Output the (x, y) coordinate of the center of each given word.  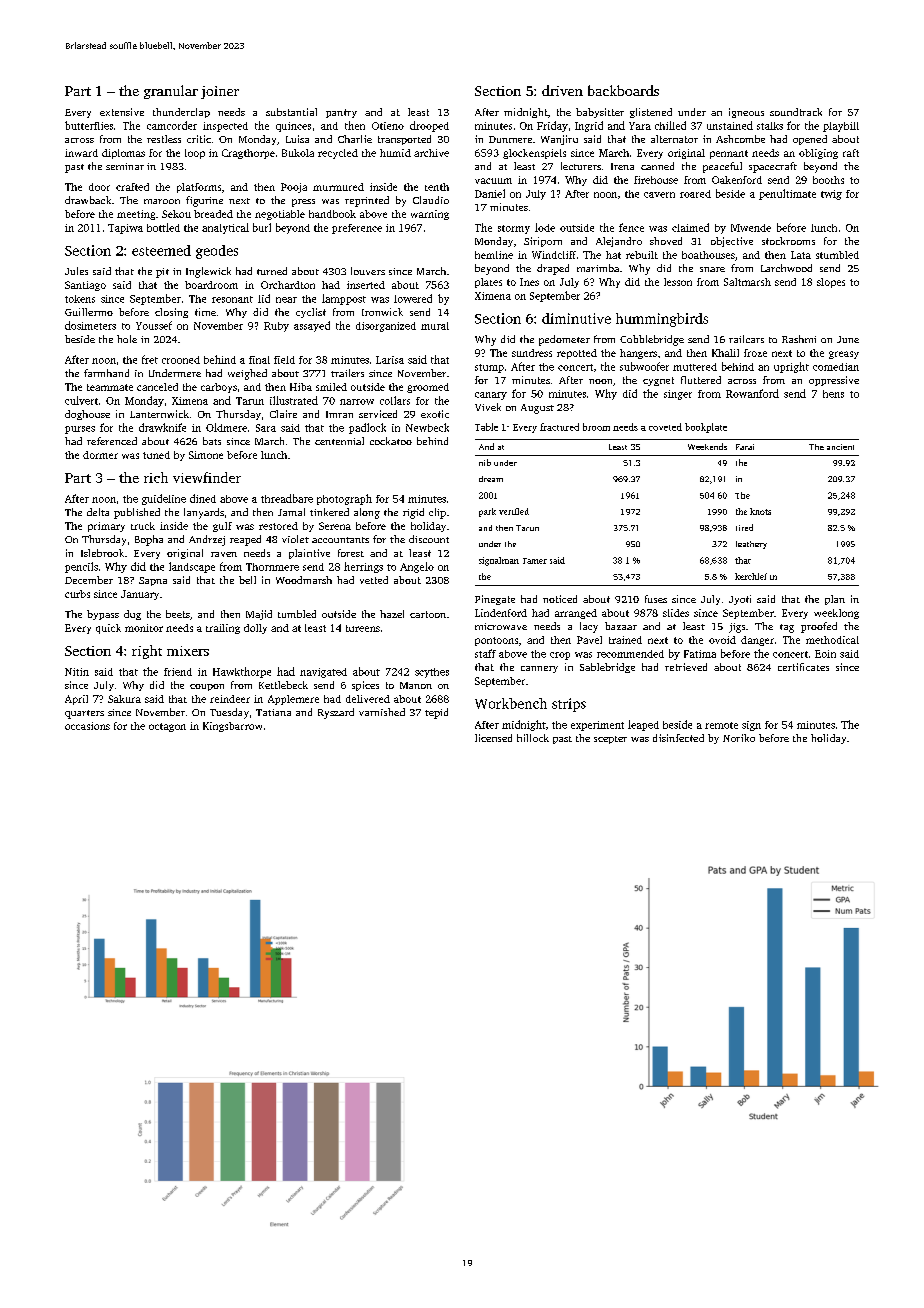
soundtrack (796, 112)
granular (171, 92)
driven (562, 90)
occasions (87, 726)
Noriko (739, 738)
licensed (493, 738)
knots (760, 511)
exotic (435, 414)
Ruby (276, 327)
